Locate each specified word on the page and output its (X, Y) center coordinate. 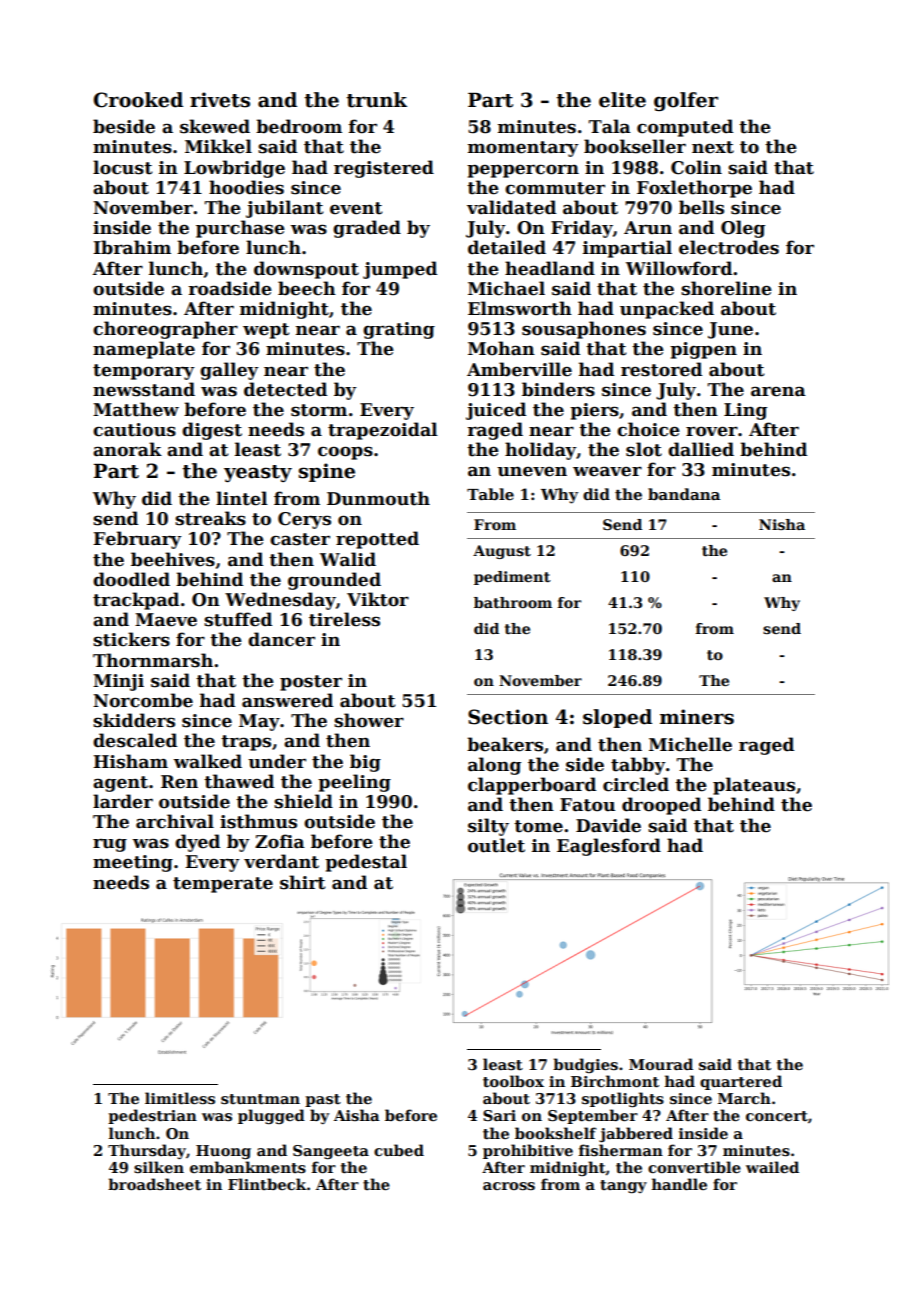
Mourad (661, 1064)
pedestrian (152, 1116)
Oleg (743, 229)
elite (622, 100)
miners (697, 717)
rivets (220, 100)
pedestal (366, 863)
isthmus (258, 821)
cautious (134, 430)
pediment (512, 578)
